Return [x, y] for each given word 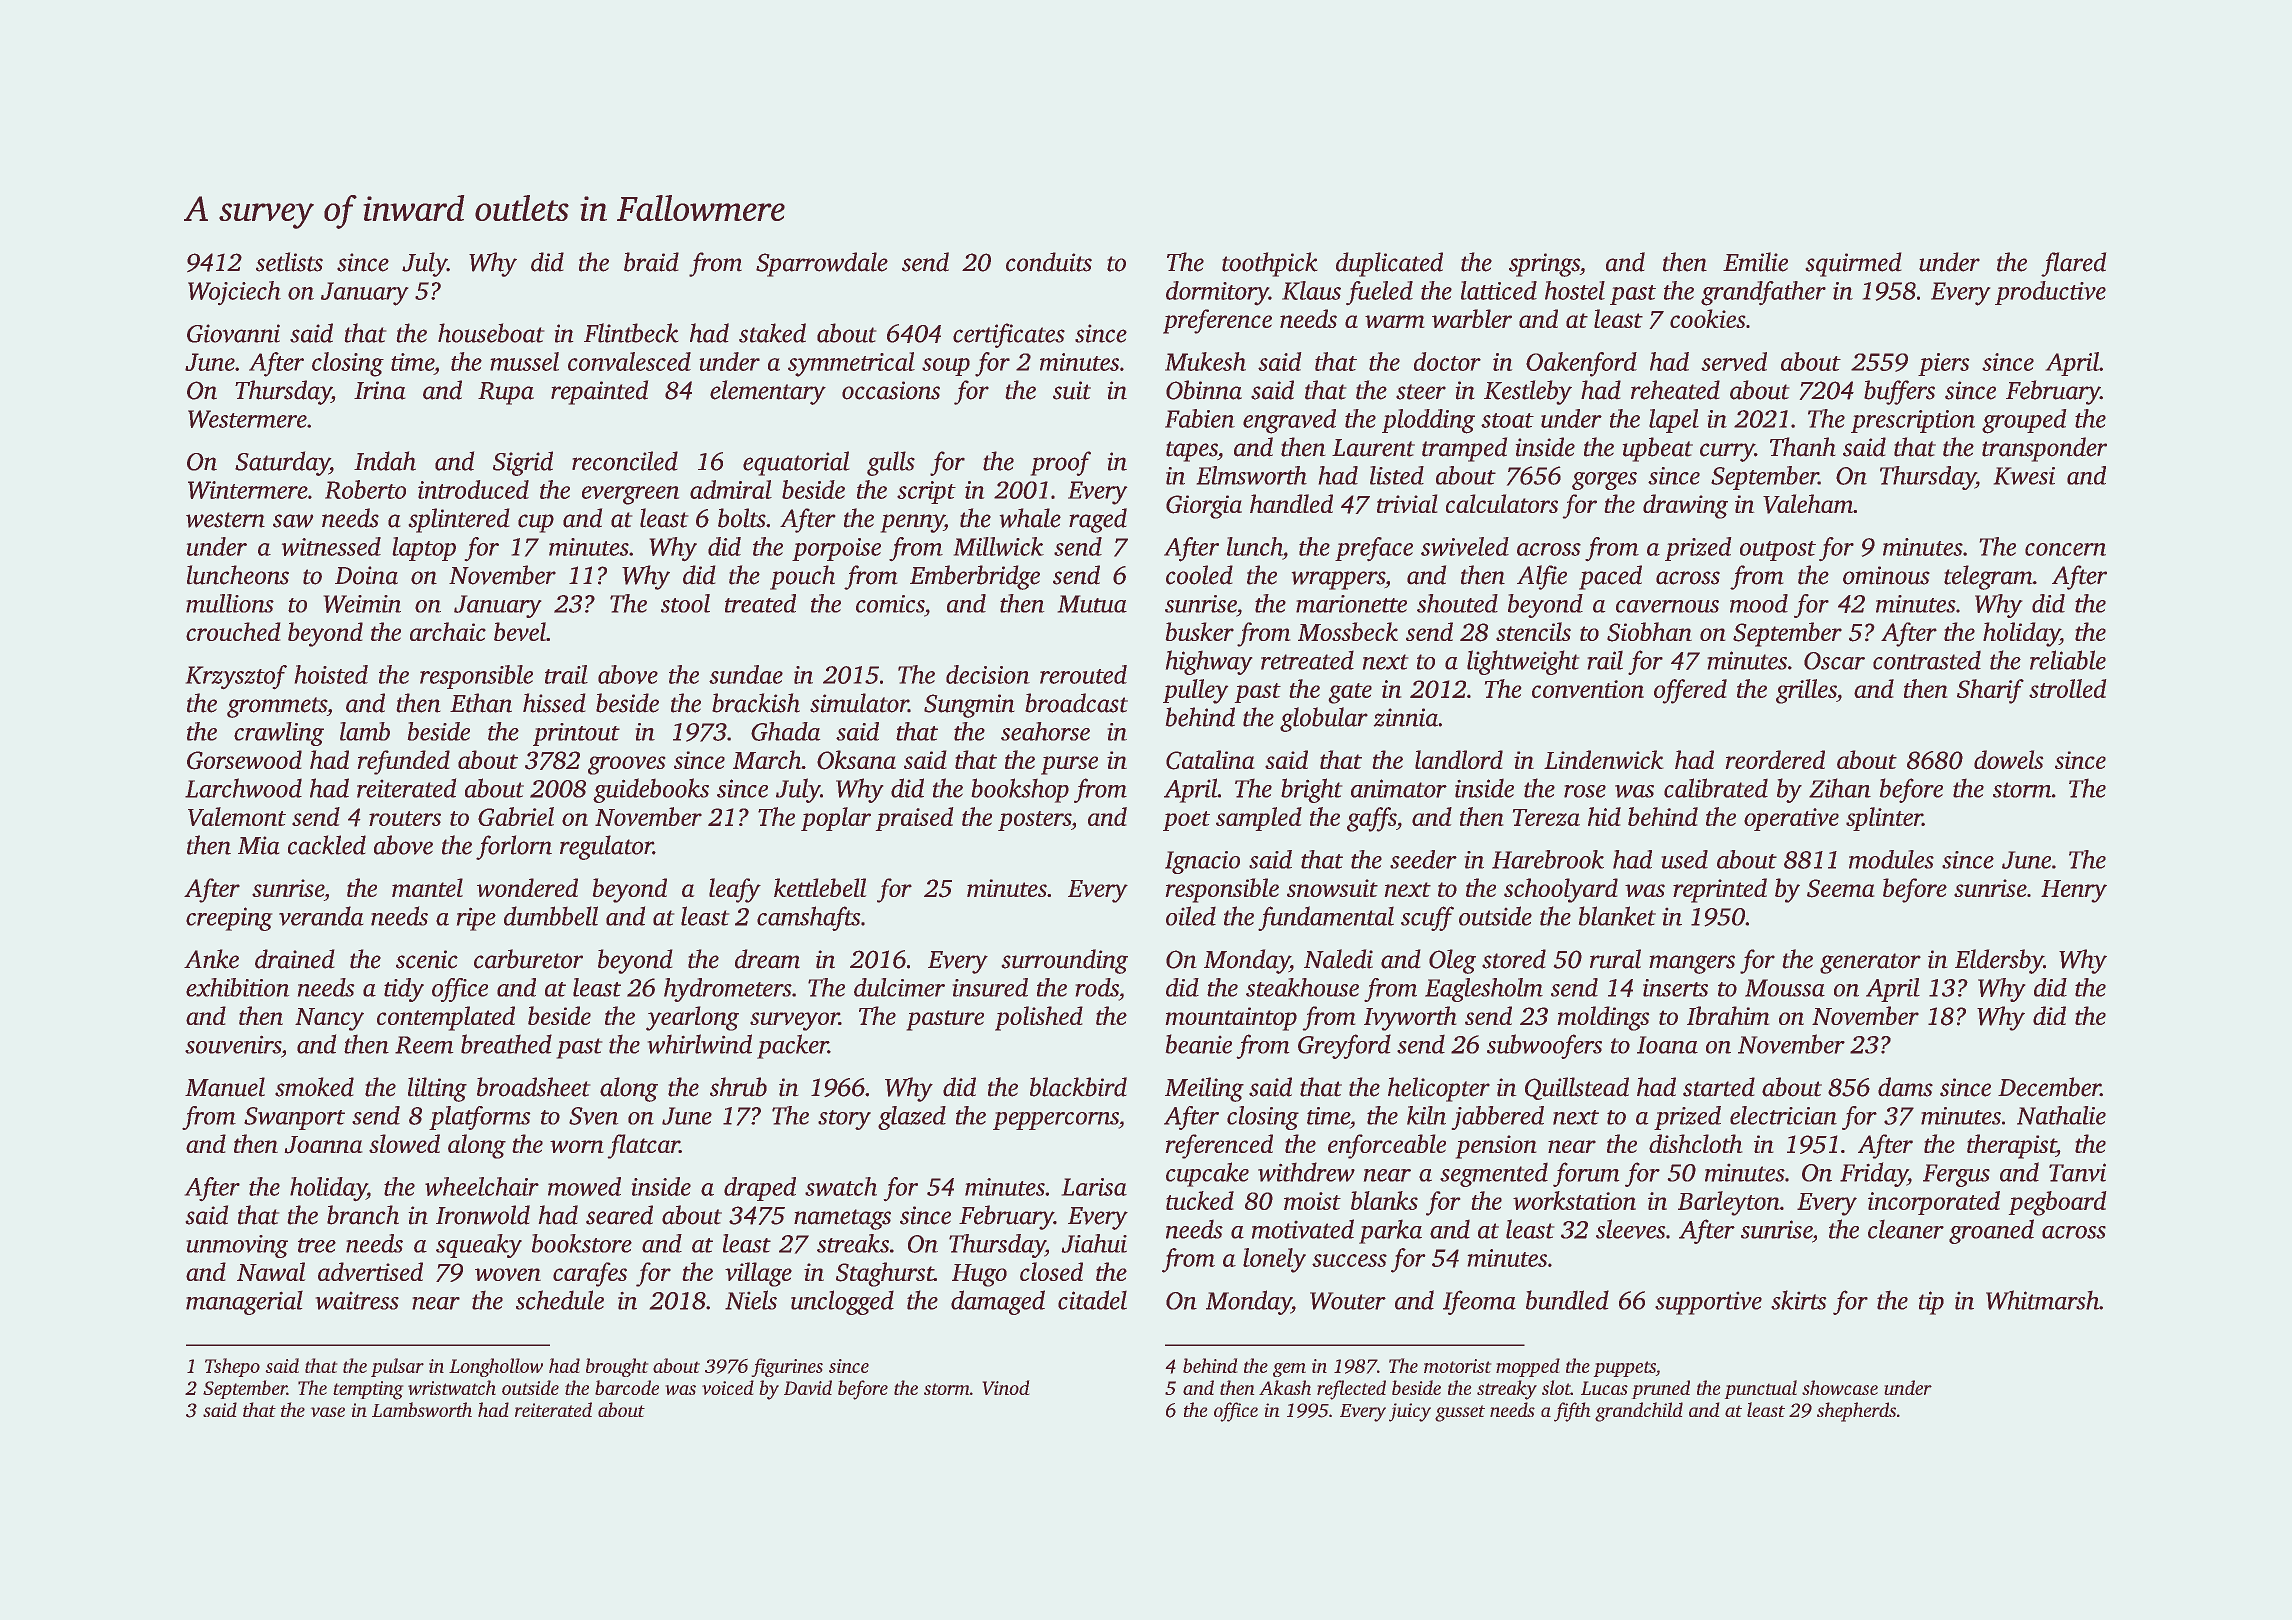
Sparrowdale [822, 264]
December [2049, 1087]
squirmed [1853, 264]
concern [2065, 549]
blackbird [1078, 1087]
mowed [584, 1186]
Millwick [999, 546]
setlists [289, 262]
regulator [606, 847]
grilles [1806, 691]
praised [914, 819]
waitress [357, 1301]
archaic [448, 631]
